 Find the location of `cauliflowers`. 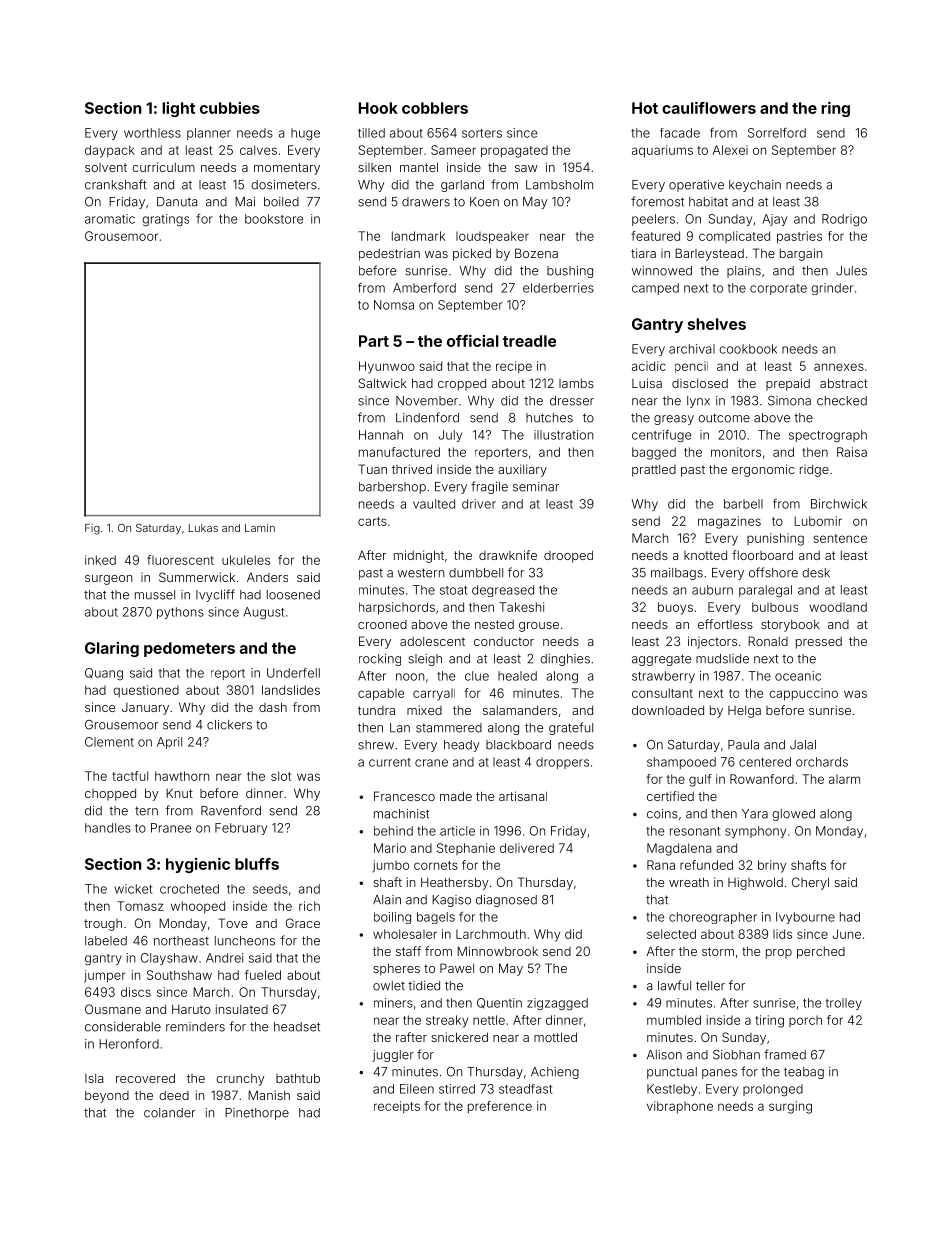

cauliflowers is located at coordinates (709, 108).
